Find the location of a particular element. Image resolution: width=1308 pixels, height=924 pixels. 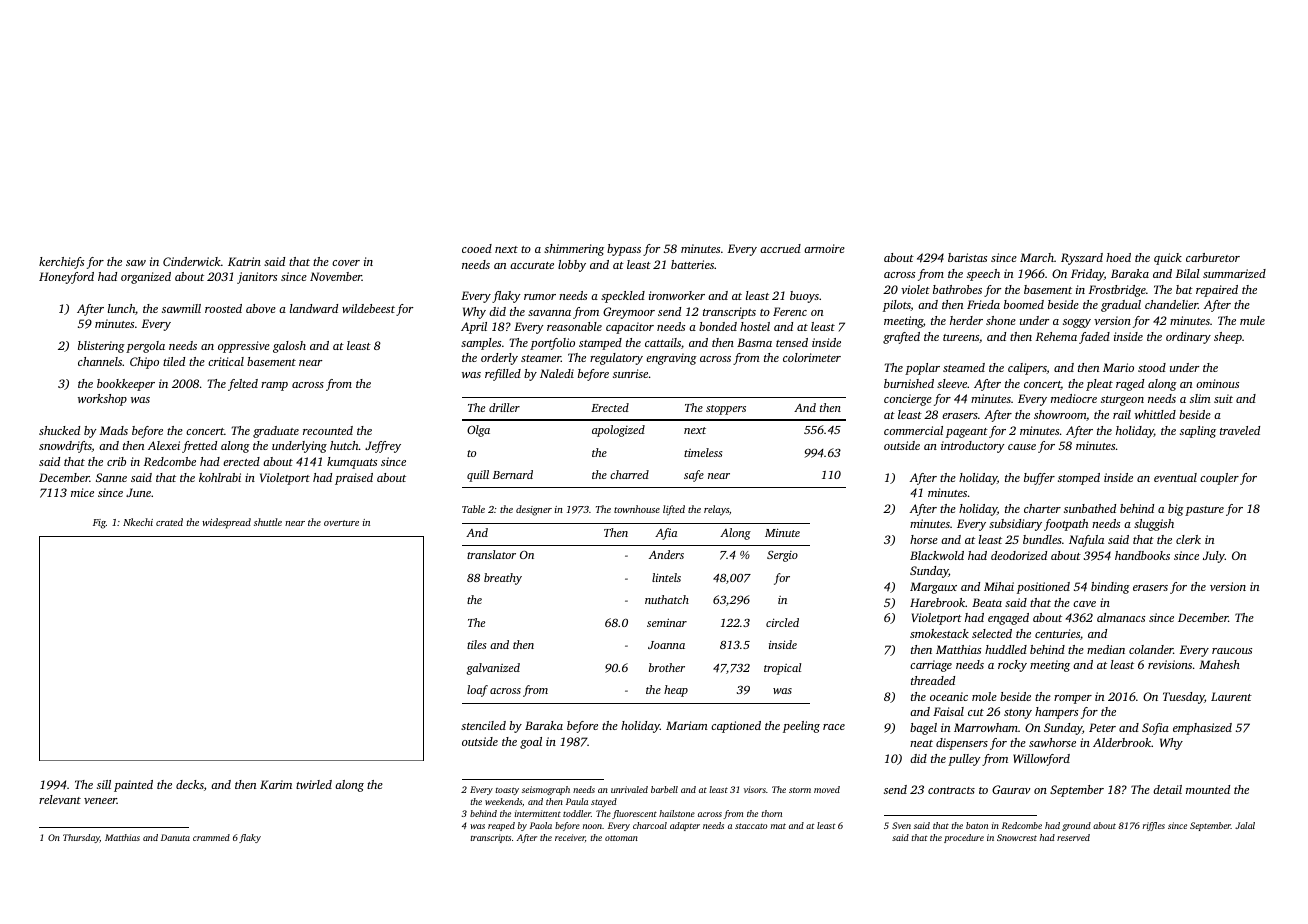

ironworker is located at coordinates (677, 295).
